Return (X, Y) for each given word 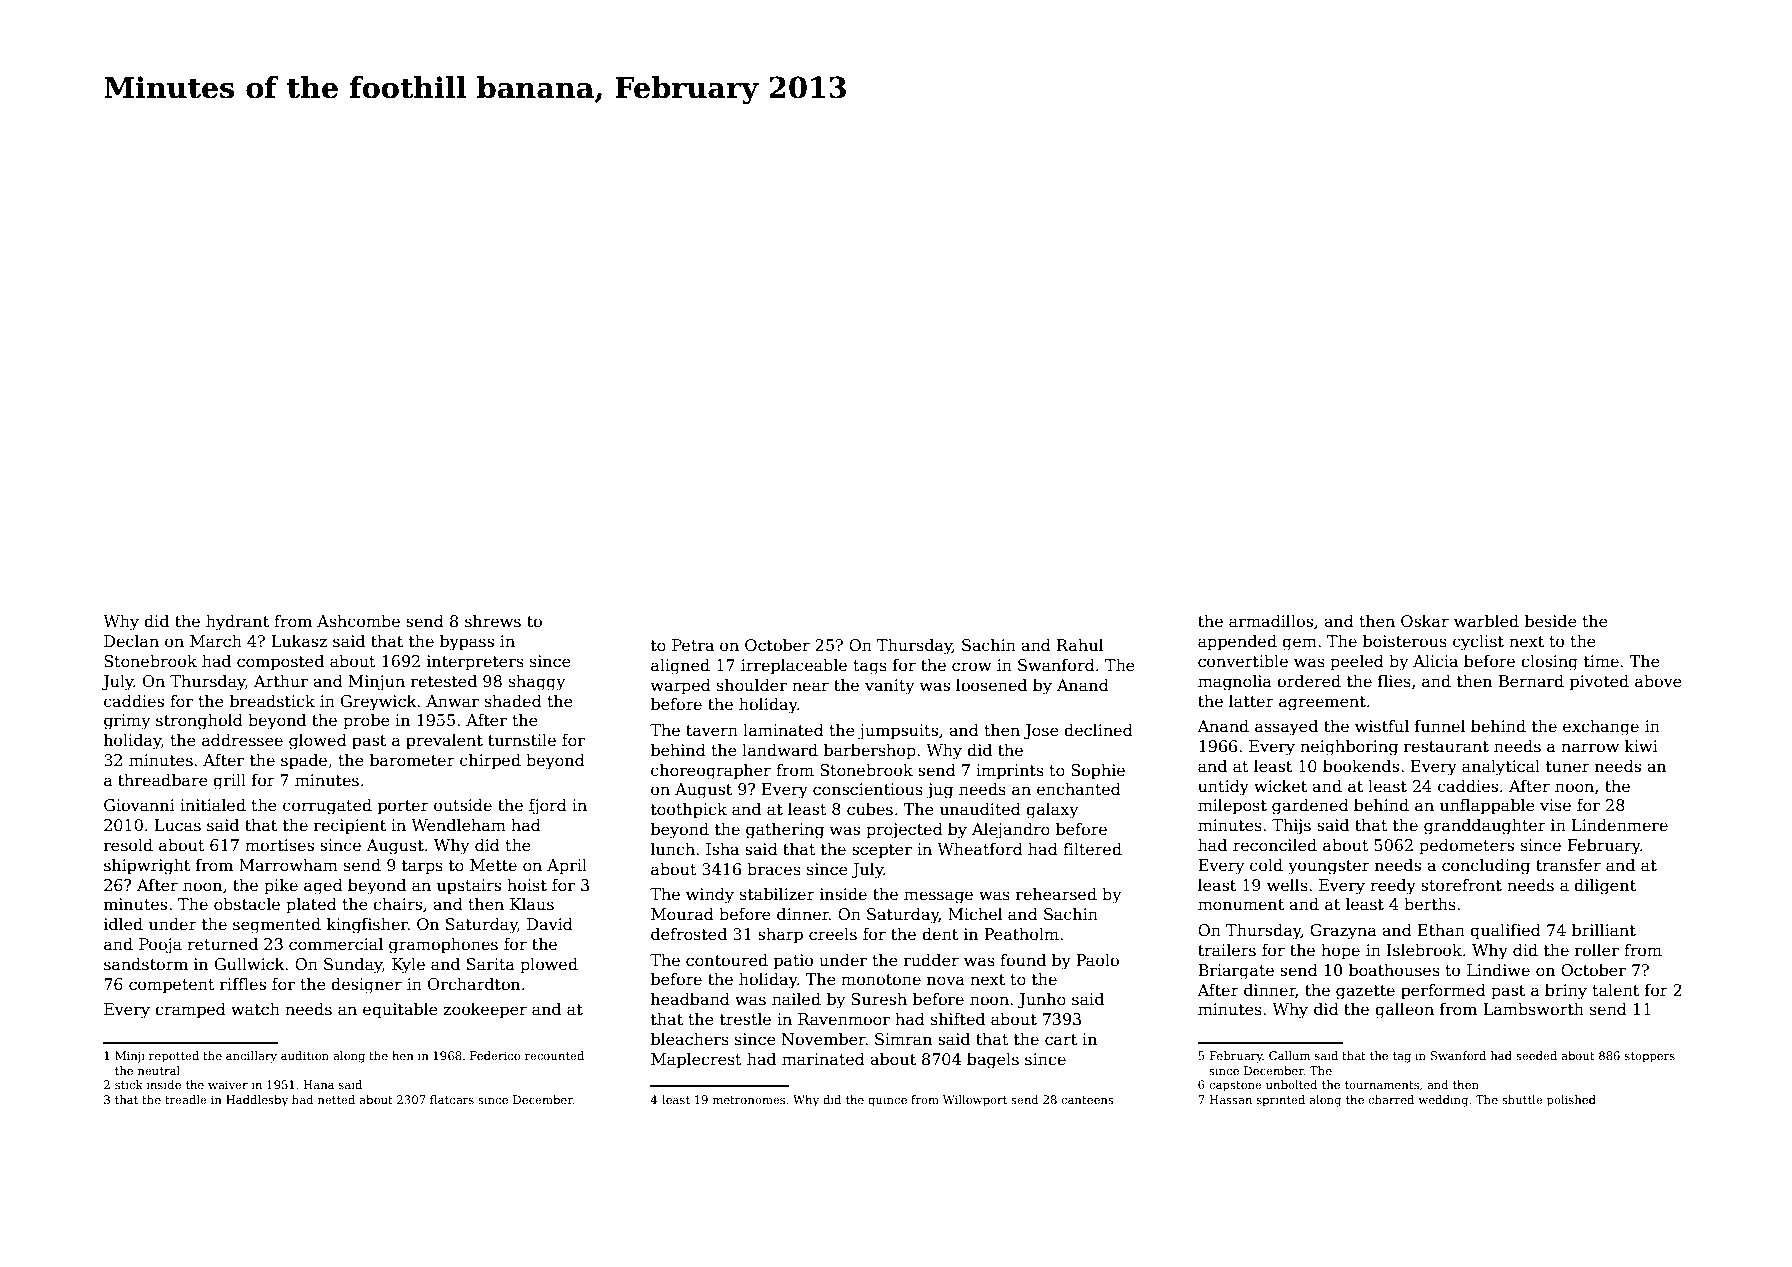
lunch (673, 848)
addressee (242, 740)
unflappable (1487, 806)
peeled (1357, 662)
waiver (228, 1084)
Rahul (1080, 644)
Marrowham (288, 865)
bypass (467, 642)
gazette (1365, 992)
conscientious (868, 789)
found (1023, 959)
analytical (1501, 767)
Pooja (160, 946)
